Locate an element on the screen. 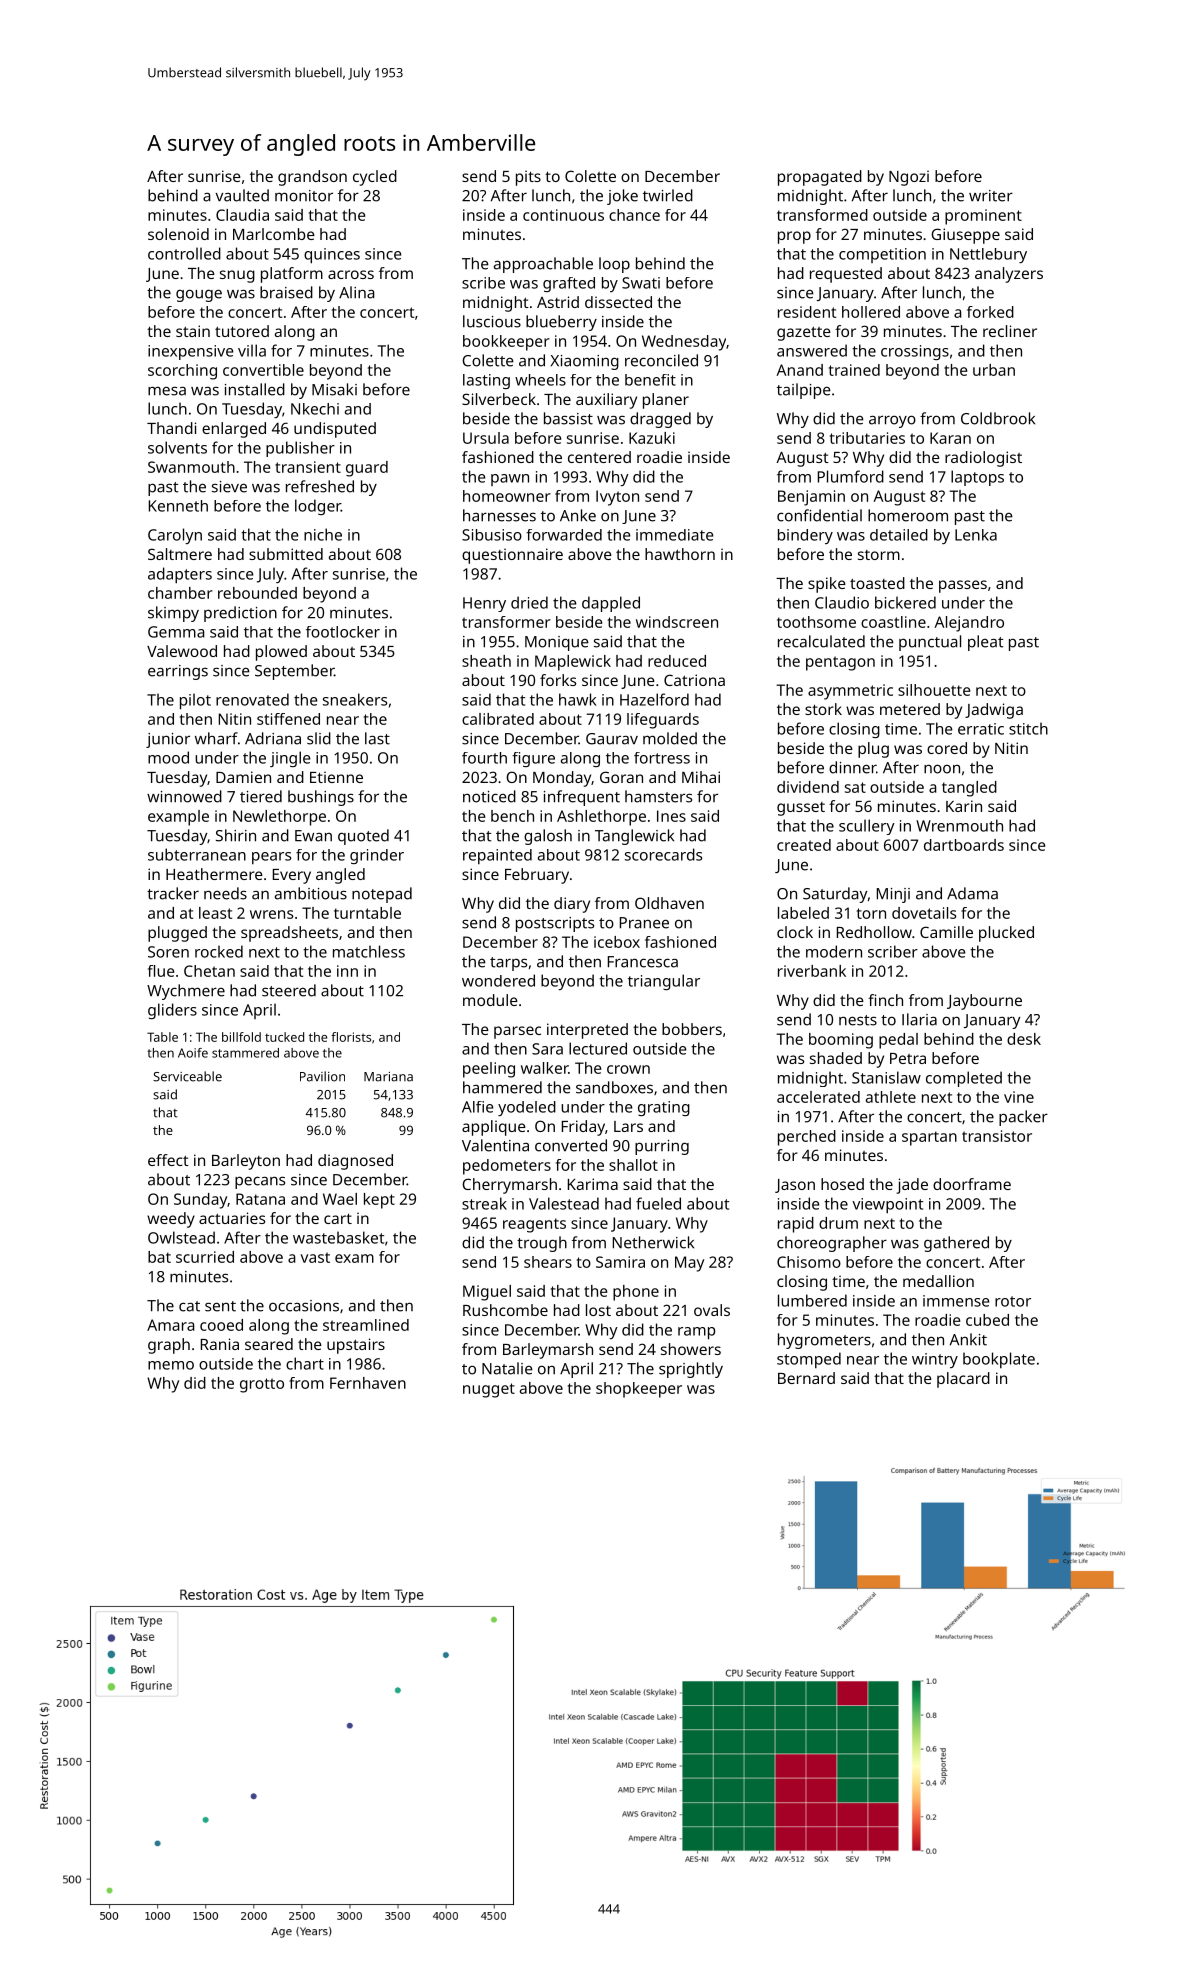 The image size is (1196, 1970). Fernhaven is located at coordinates (368, 1383).
